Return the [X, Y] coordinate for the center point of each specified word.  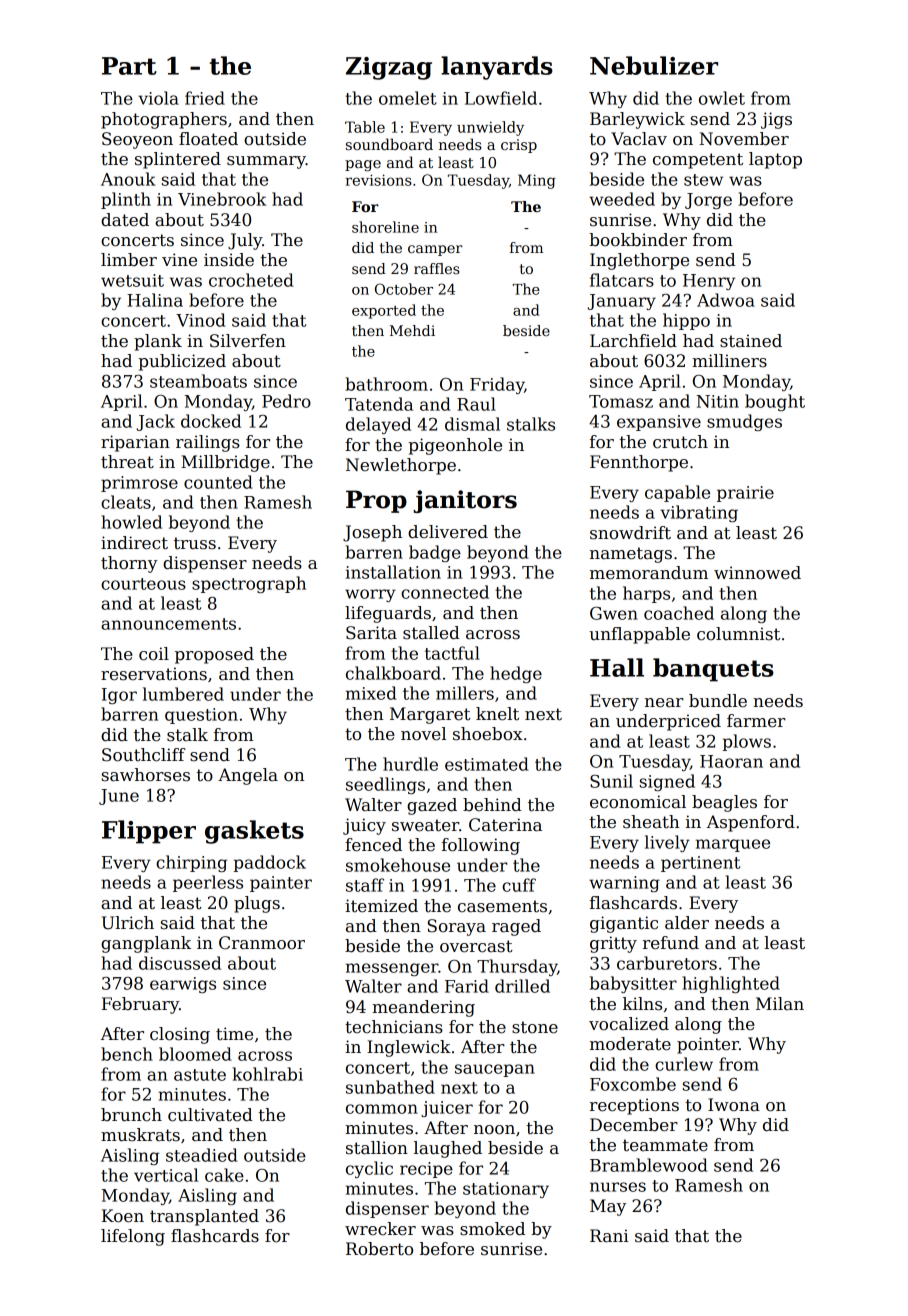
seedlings [385, 785]
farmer [756, 721]
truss [195, 543]
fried [205, 98]
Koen [123, 1216]
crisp [519, 146]
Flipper [149, 832]
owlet [722, 98]
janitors [465, 501]
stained [751, 341]
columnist [738, 634]
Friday [497, 385]
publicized [182, 362]
